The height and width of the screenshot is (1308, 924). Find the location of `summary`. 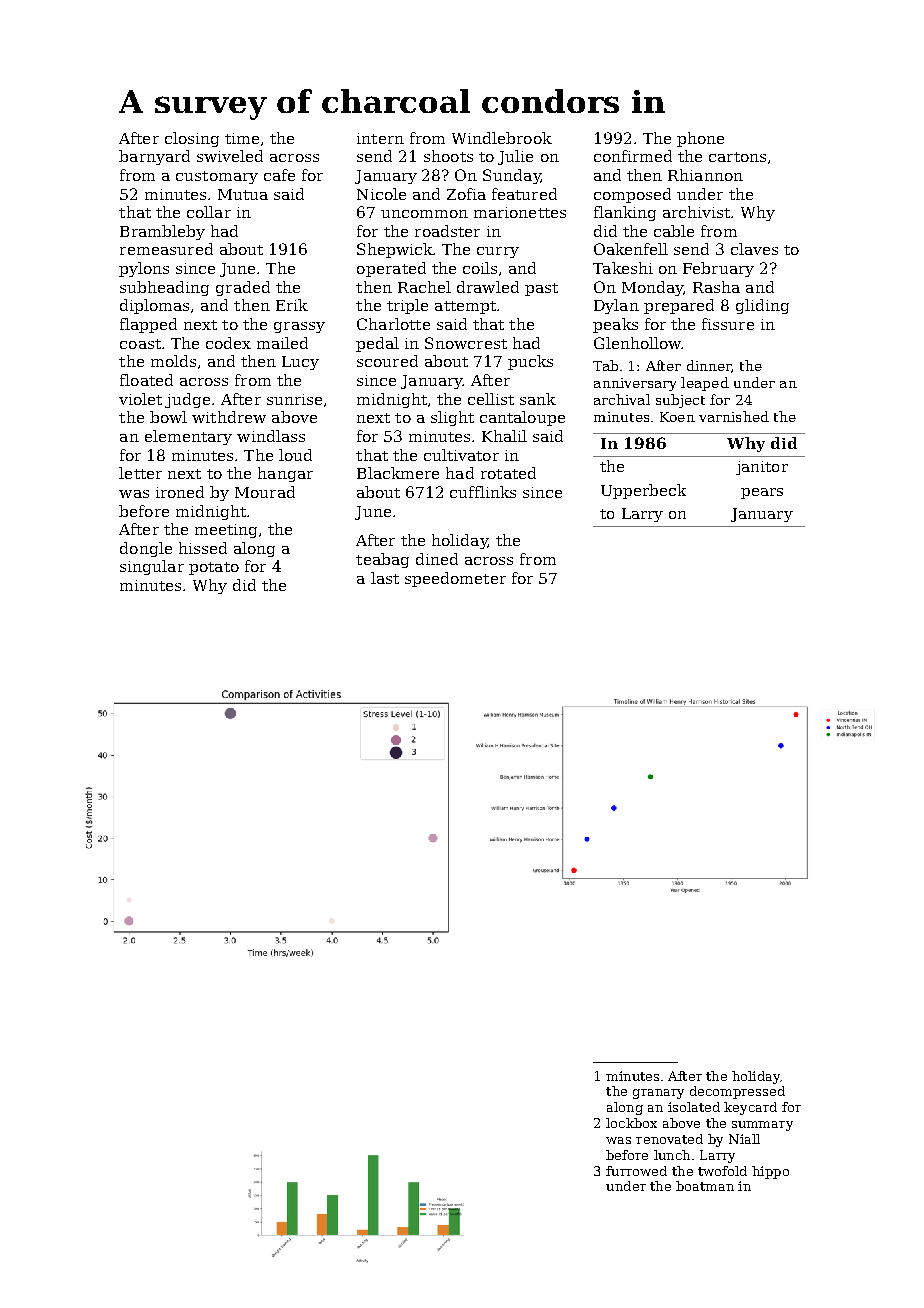

summary is located at coordinates (762, 1126).
